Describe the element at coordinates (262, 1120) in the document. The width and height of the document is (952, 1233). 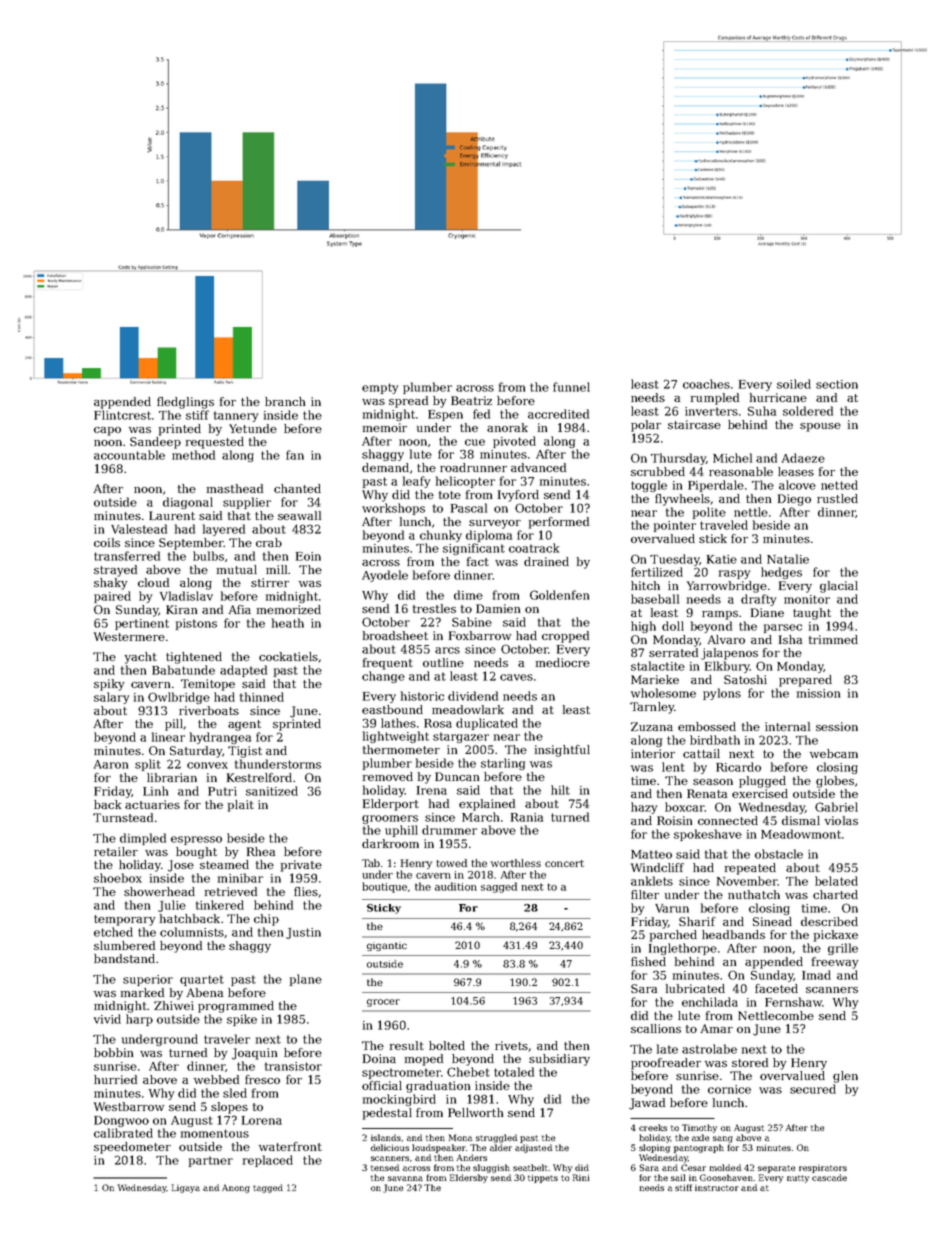
I see `Lorena` at that location.
